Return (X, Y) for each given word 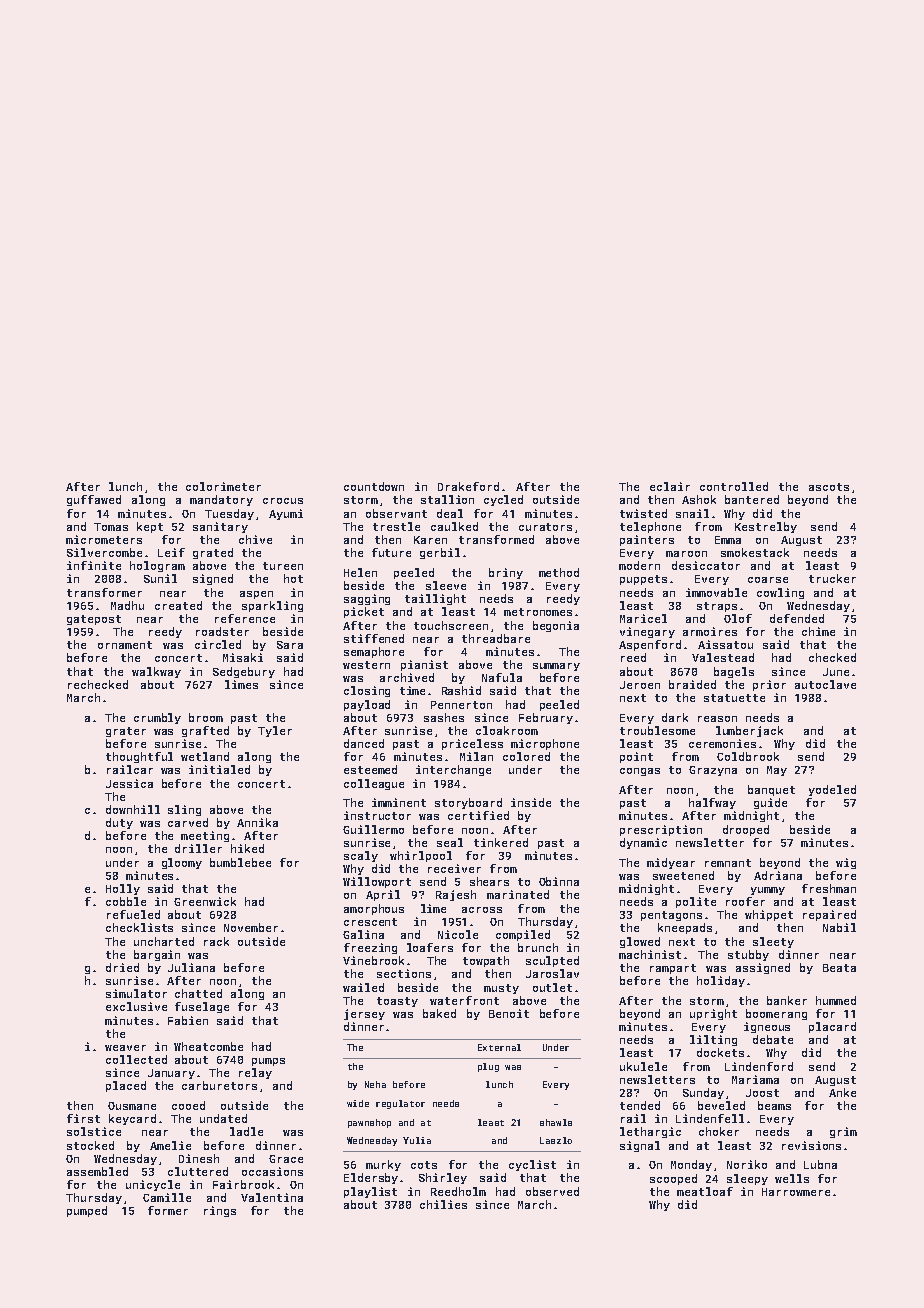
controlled (734, 486)
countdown (374, 486)
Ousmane (132, 1106)
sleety (773, 942)
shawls (556, 1122)
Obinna (559, 881)
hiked (247, 848)
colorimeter (223, 486)
